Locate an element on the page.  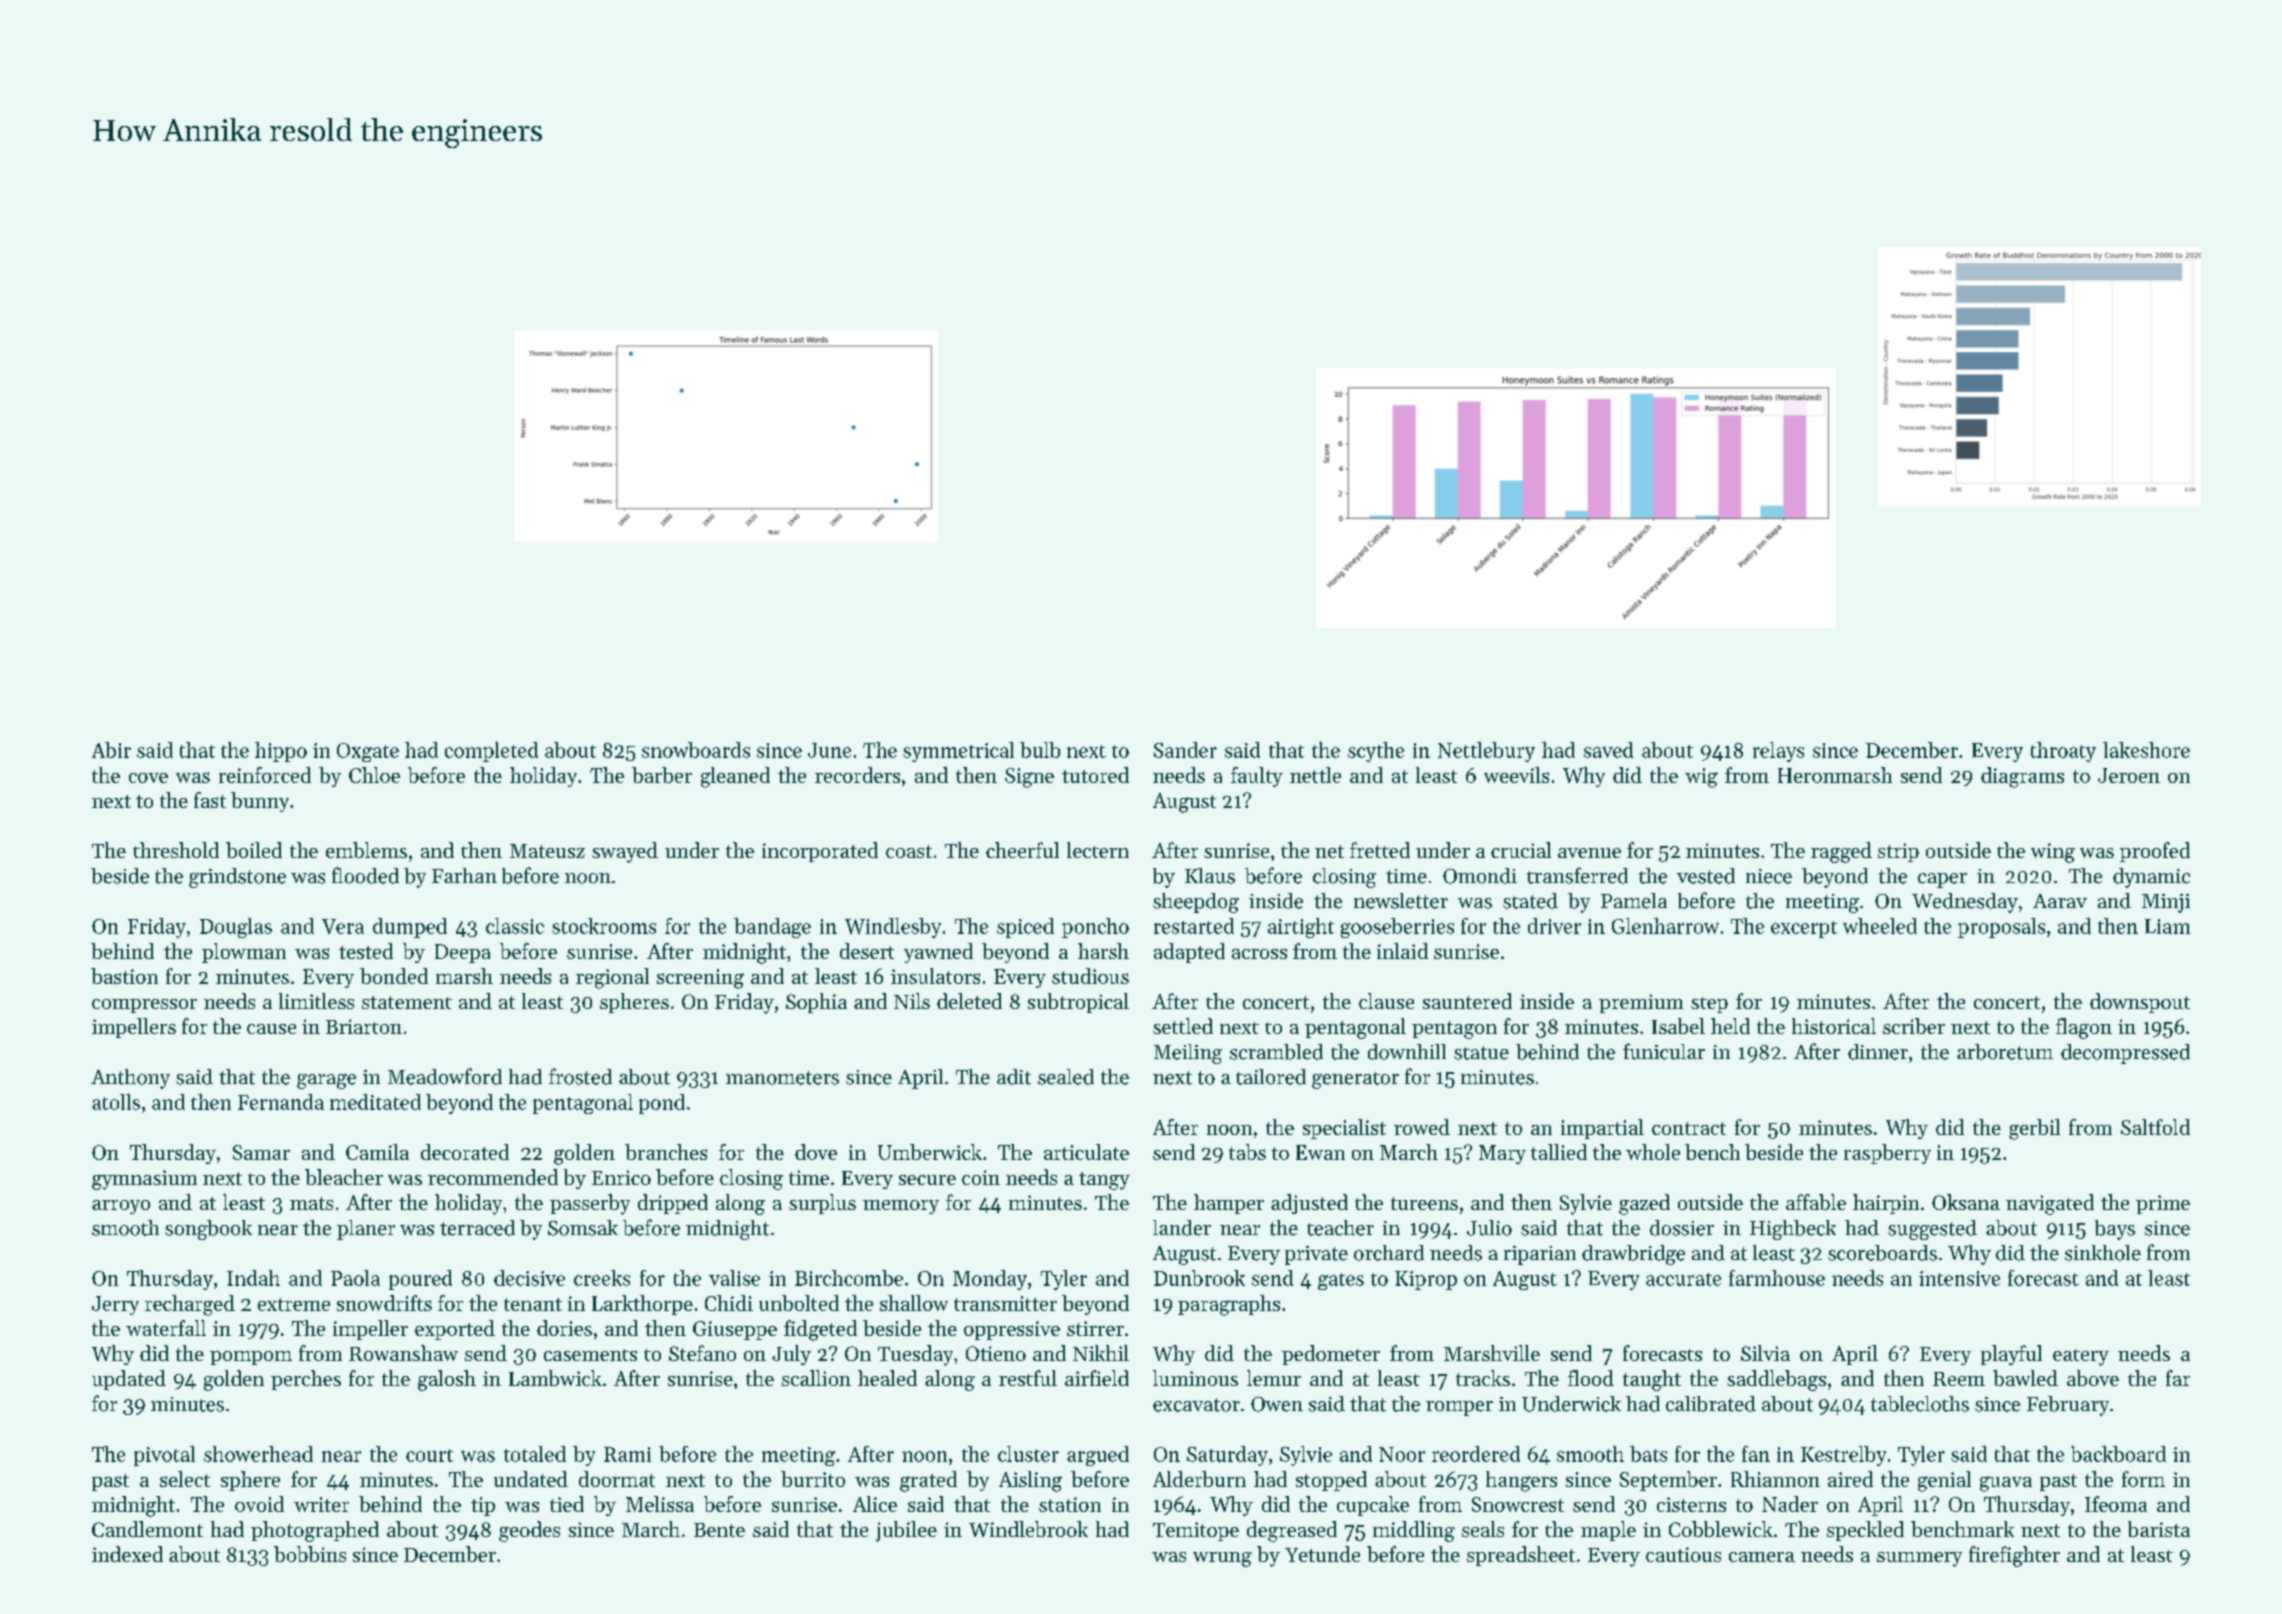
contract is located at coordinates (1689, 1128).
